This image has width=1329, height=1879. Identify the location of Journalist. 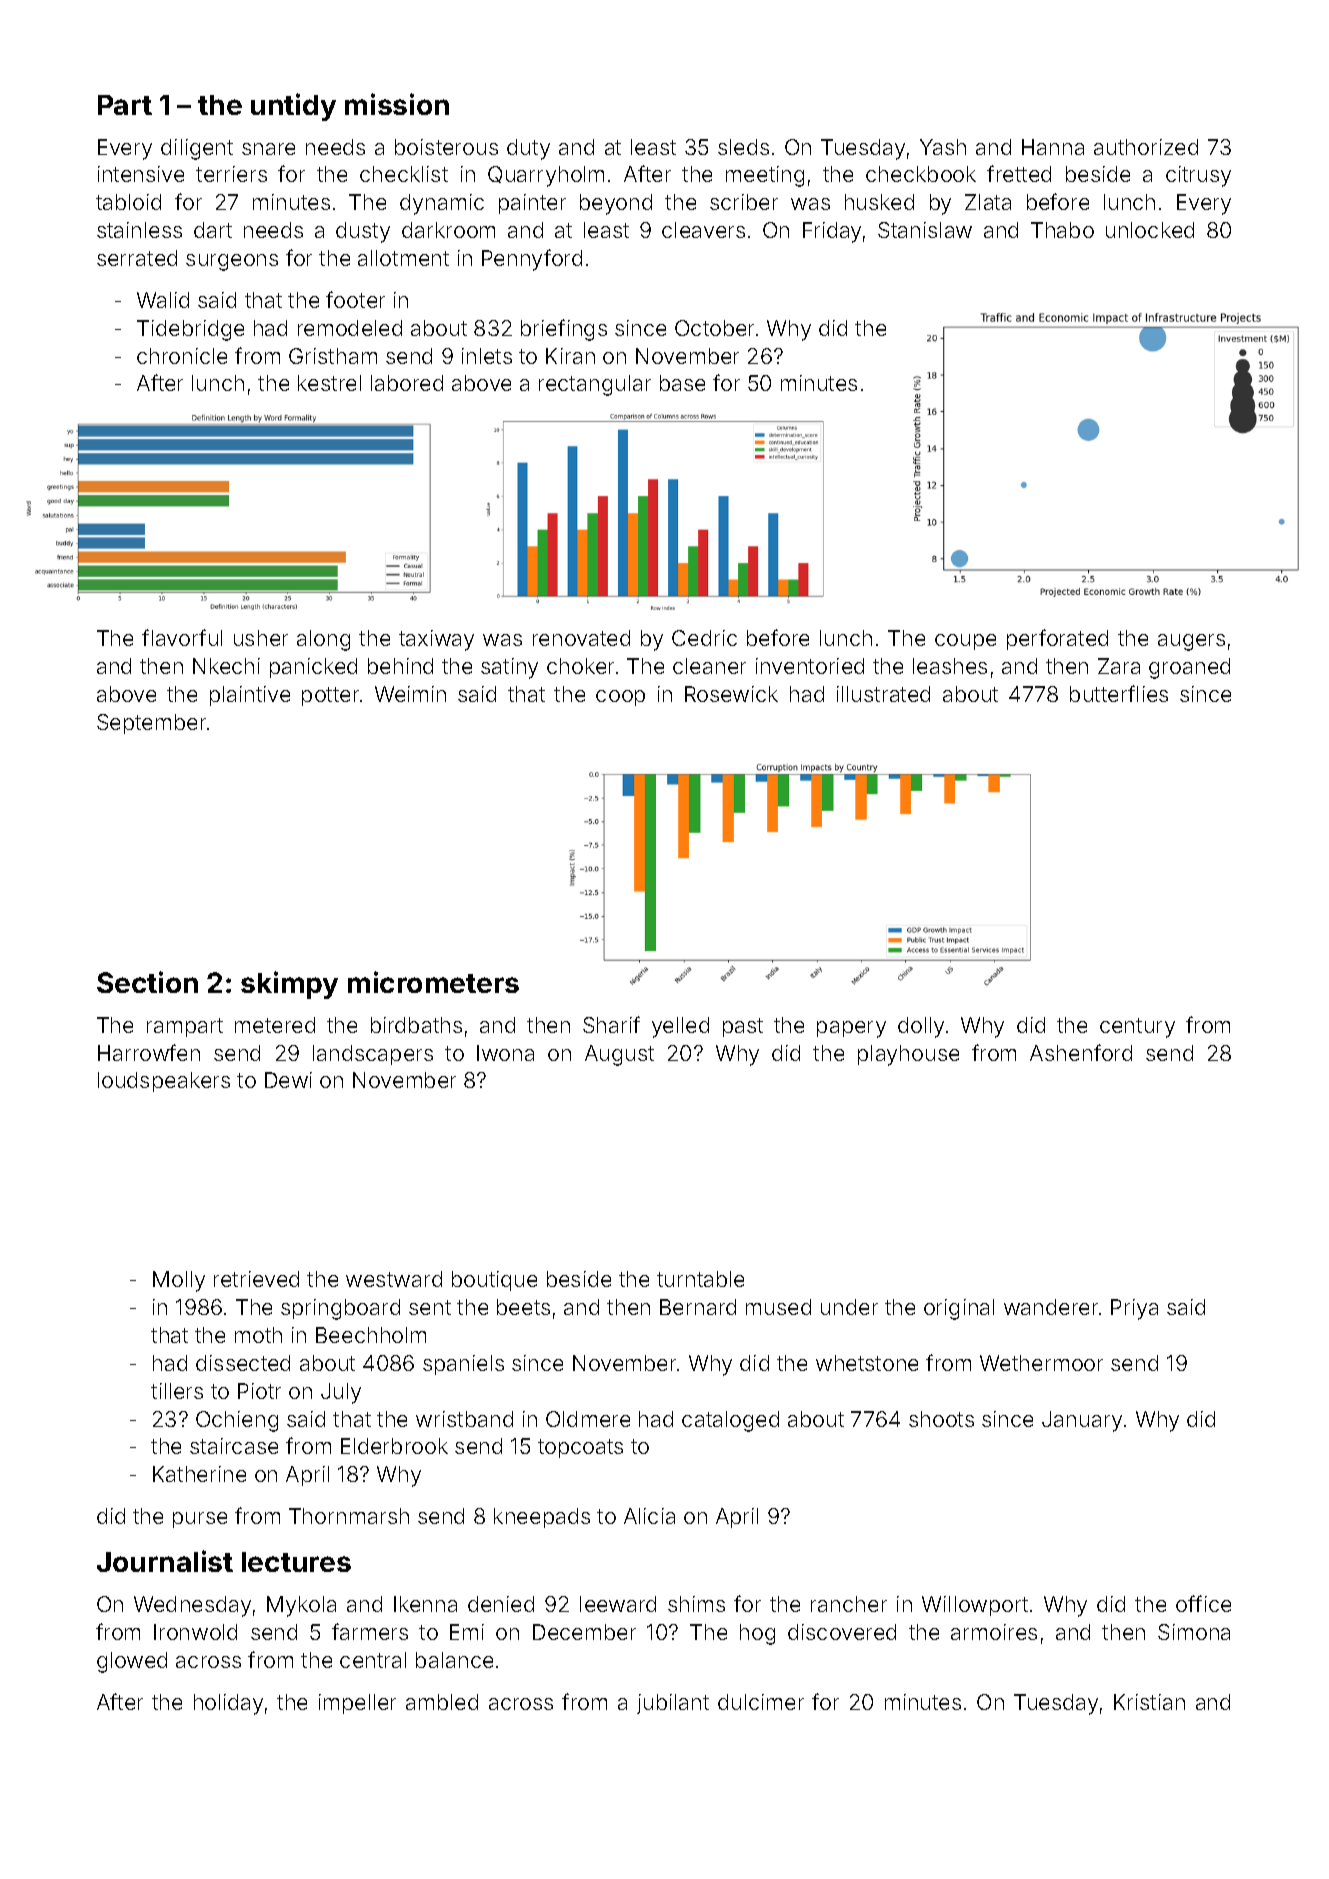
(165, 1561).
